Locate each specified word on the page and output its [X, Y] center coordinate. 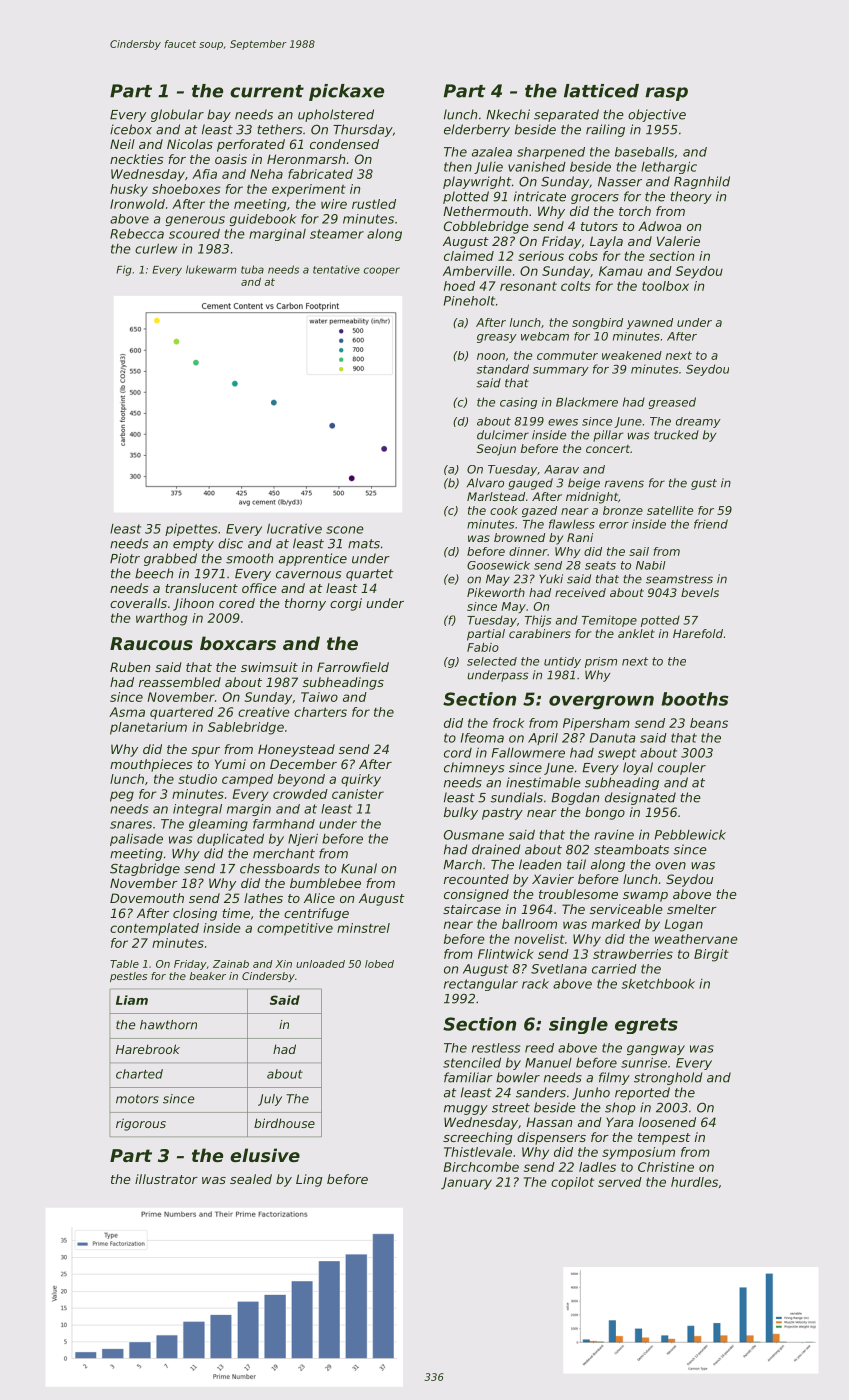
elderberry [477, 130]
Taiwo [319, 697]
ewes [563, 422]
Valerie [678, 241]
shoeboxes [186, 189]
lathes [263, 898]
